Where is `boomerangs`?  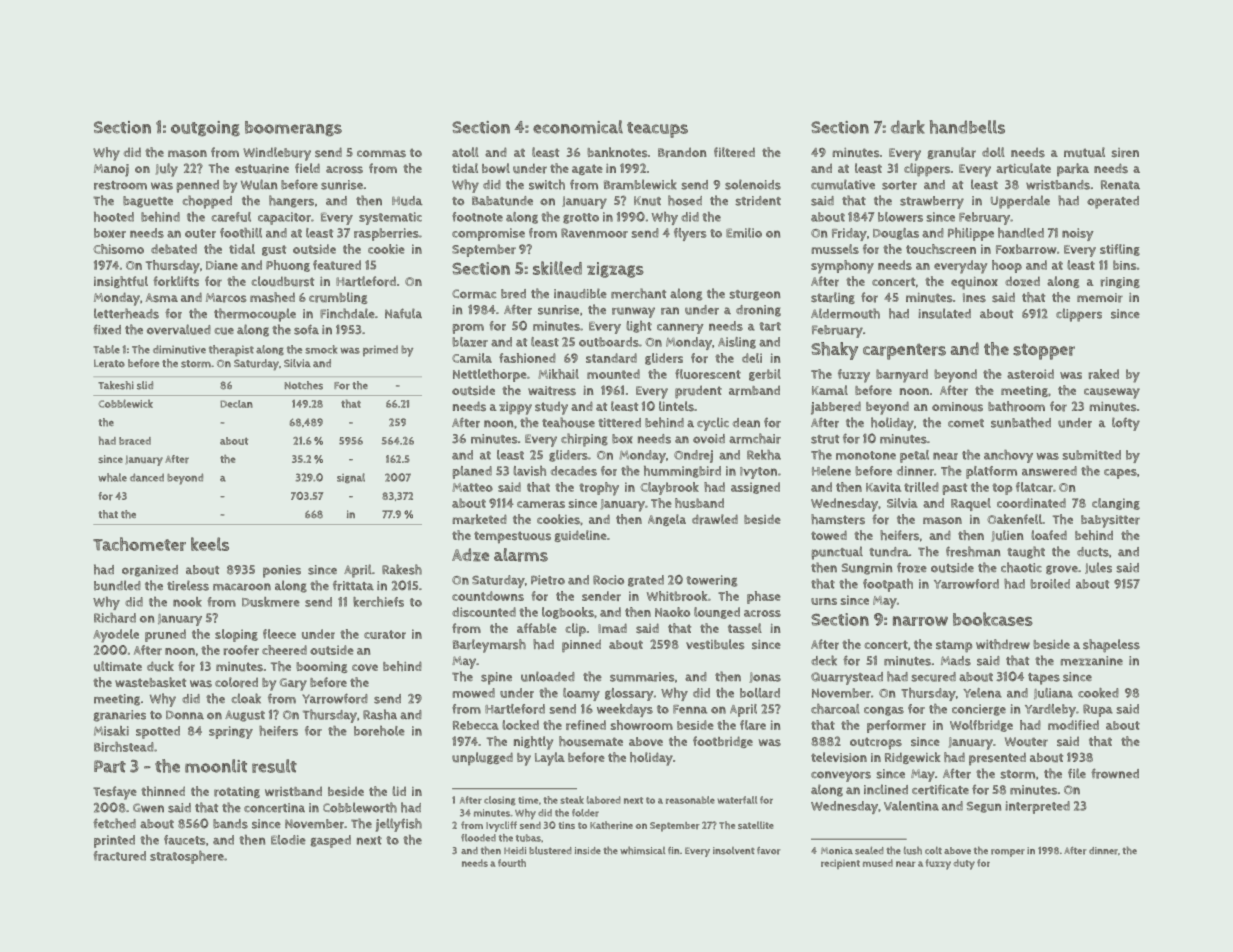
boomerangs is located at coordinates (293, 129).
